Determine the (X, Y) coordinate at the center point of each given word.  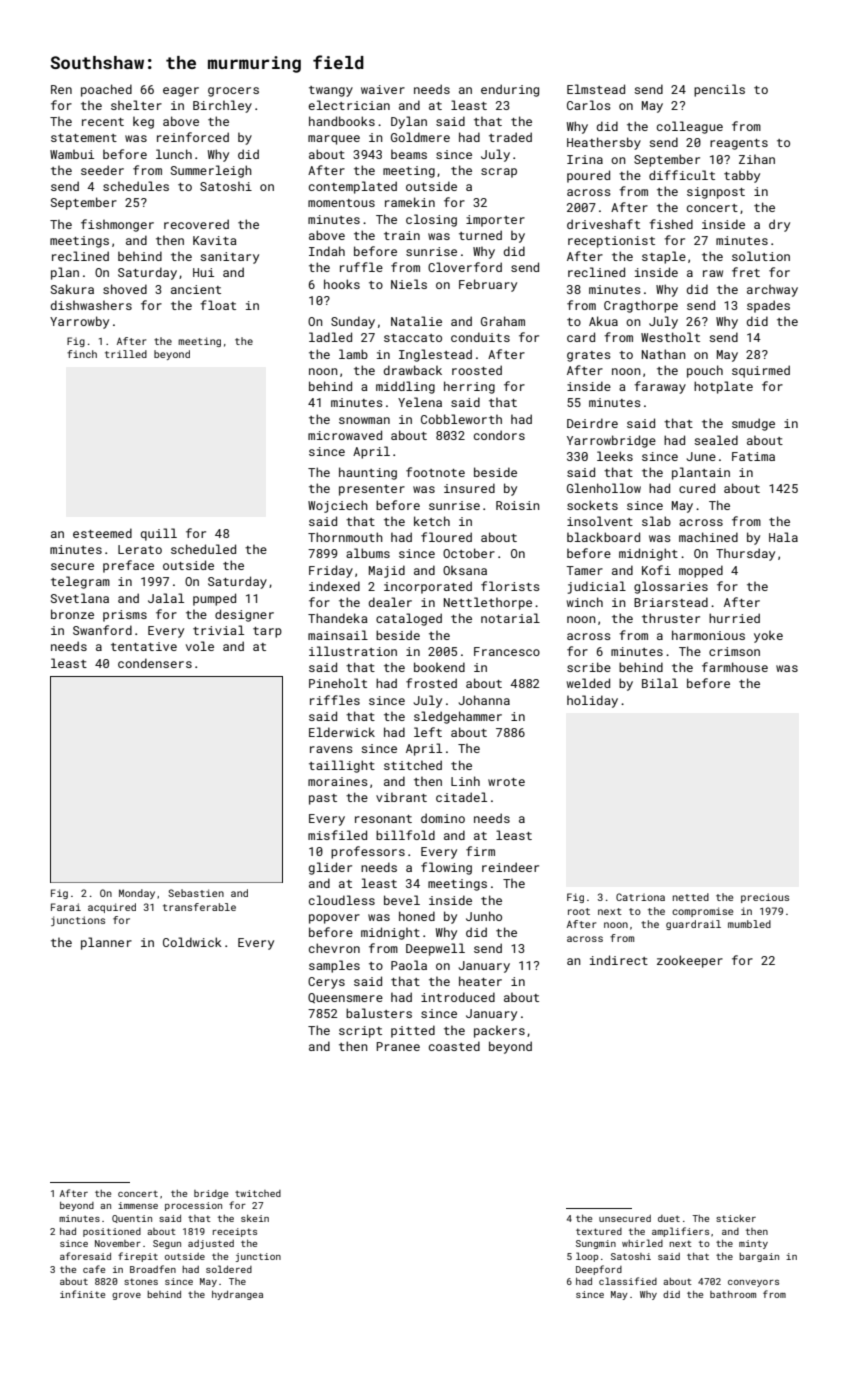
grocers (233, 92)
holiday (592, 701)
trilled (126, 354)
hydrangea (237, 1295)
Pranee (398, 1046)
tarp (267, 632)
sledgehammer (458, 717)
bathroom (733, 1294)
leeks (615, 456)
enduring (510, 90)
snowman (364, 420)
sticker (736, 1218)
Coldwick (192, 942)
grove (126, 1296)
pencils (719, 90)
